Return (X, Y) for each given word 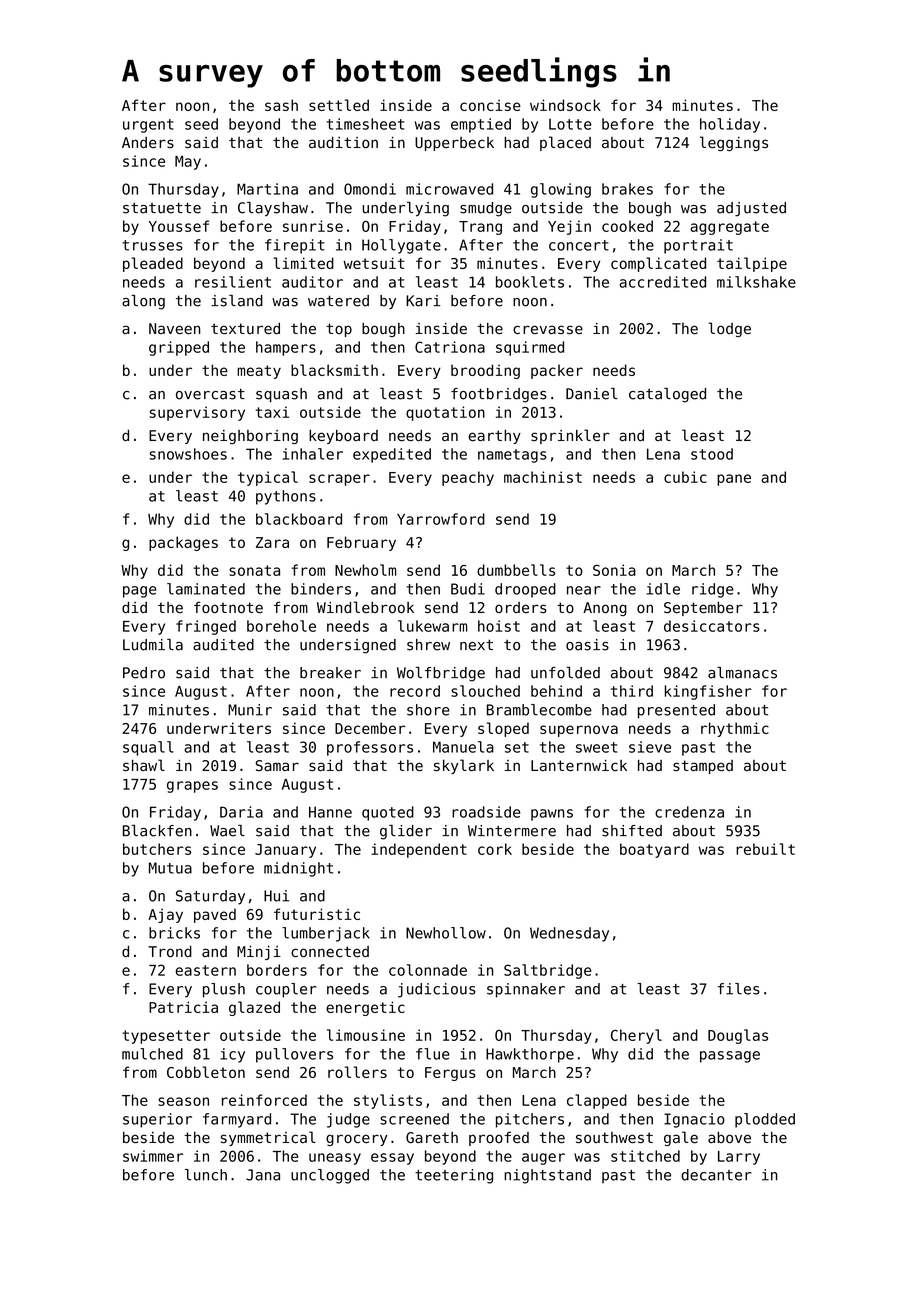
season (183, 1101)
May (188, 163)
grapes (192, 787)
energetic (365, 1008)
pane (734, 480)
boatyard (654, 850)
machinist (543, 477)
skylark (464, 766)
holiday (730, 125)
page (140, 592)
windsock (565, 105)
